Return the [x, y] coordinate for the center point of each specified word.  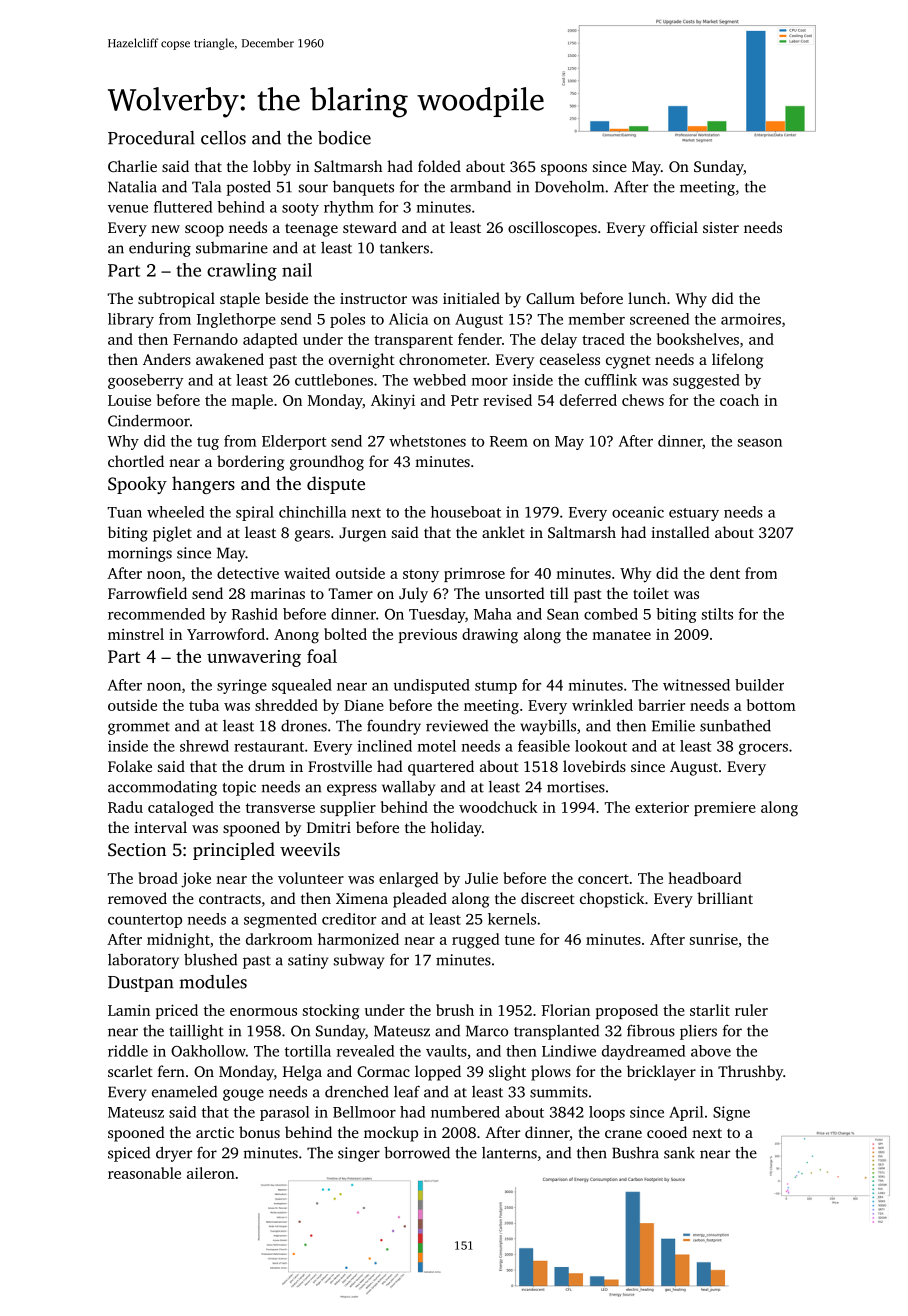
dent [725, 573]
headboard [705, 878]
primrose [474, 575]
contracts [230, 899]
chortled [136, 461]
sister [721, 227]
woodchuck [498, 807]
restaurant [269, 747]
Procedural [151, 138]
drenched [357, 1091]
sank [679, 1153]
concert [603, 879]
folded [439, 166]
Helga [302, 1073]
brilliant [725, 898]
